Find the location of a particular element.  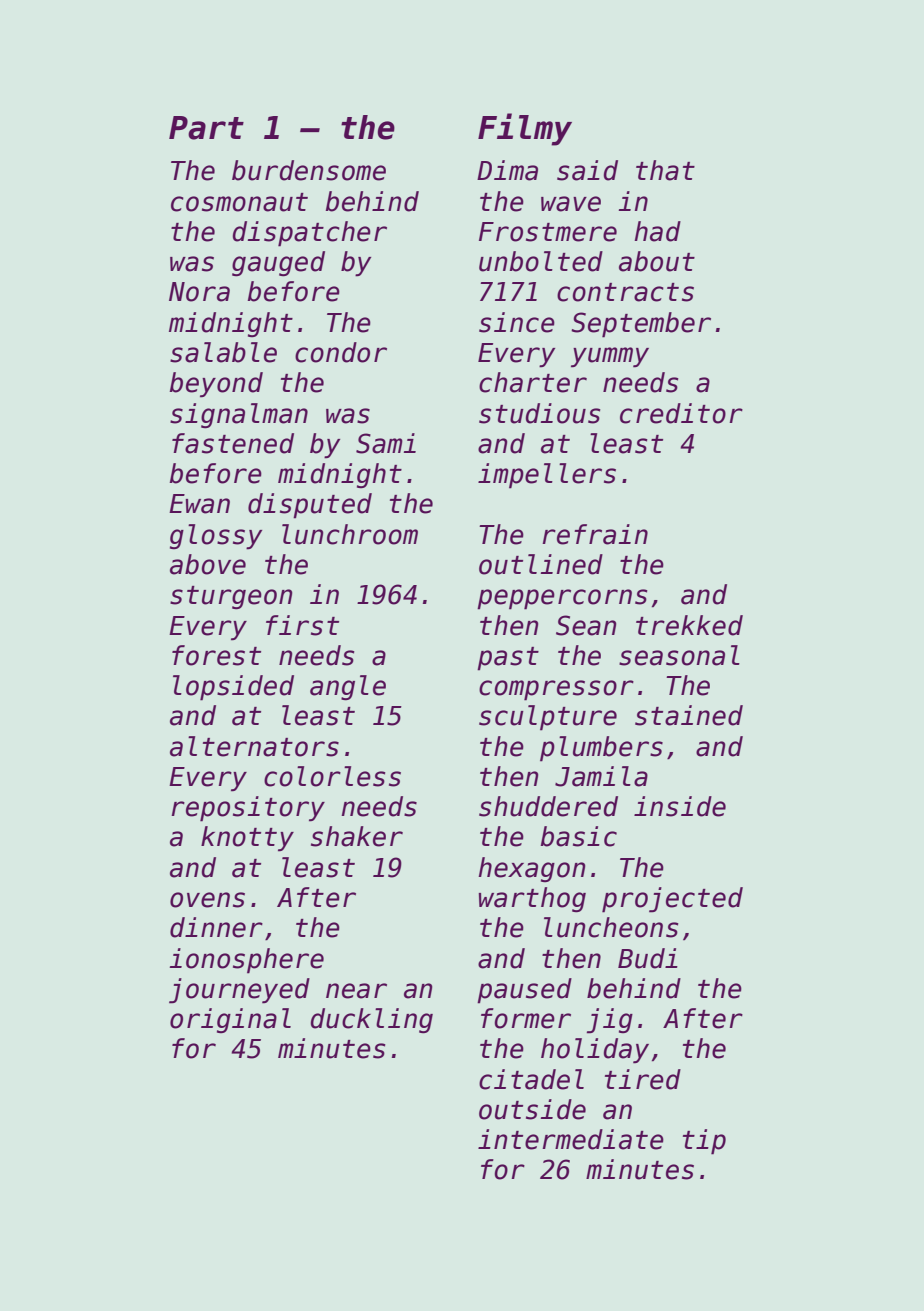

peppercorns is located at coordinates (562, 599).
